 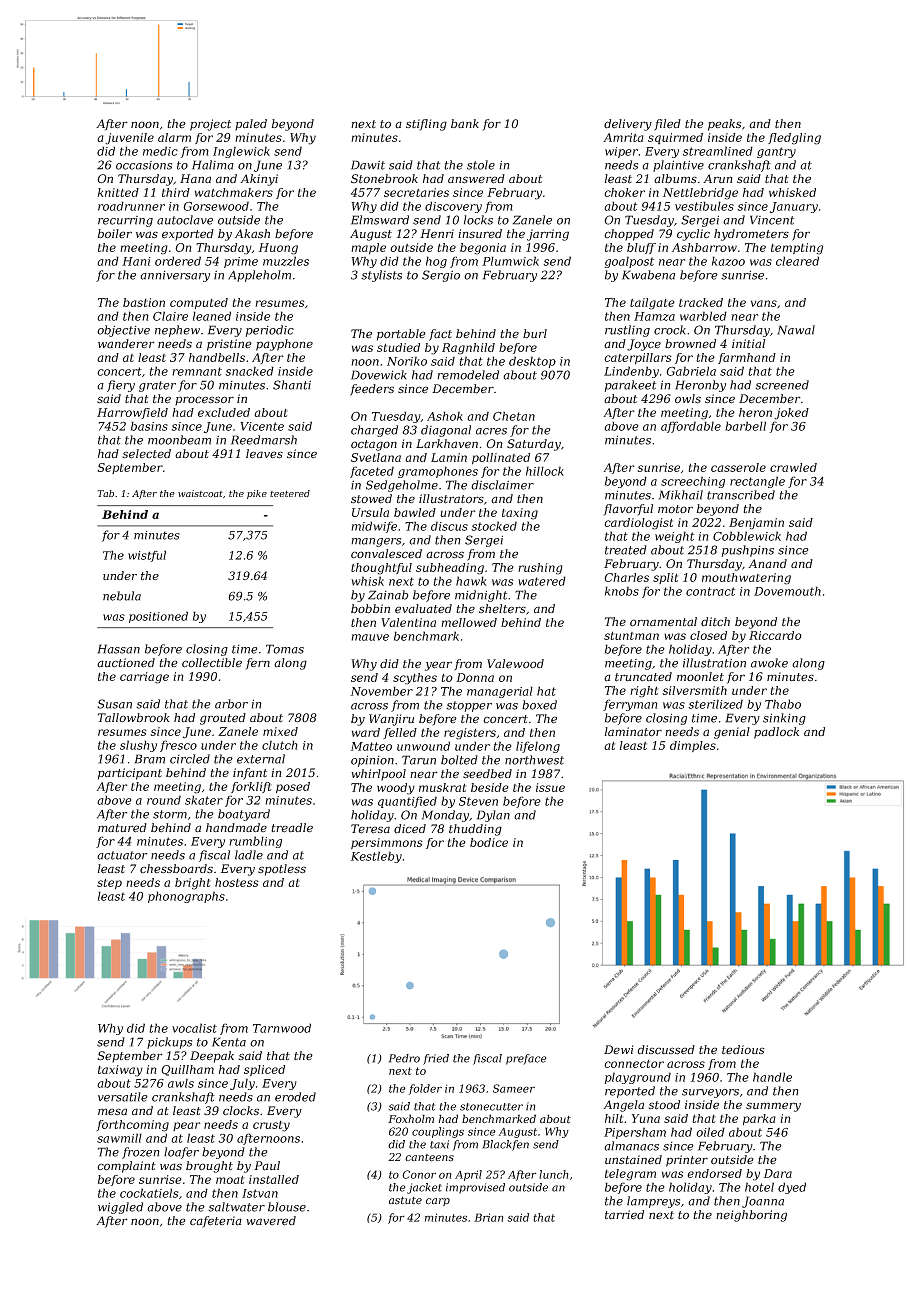 I want to click on juvenile, so click(x=129, y=139).
